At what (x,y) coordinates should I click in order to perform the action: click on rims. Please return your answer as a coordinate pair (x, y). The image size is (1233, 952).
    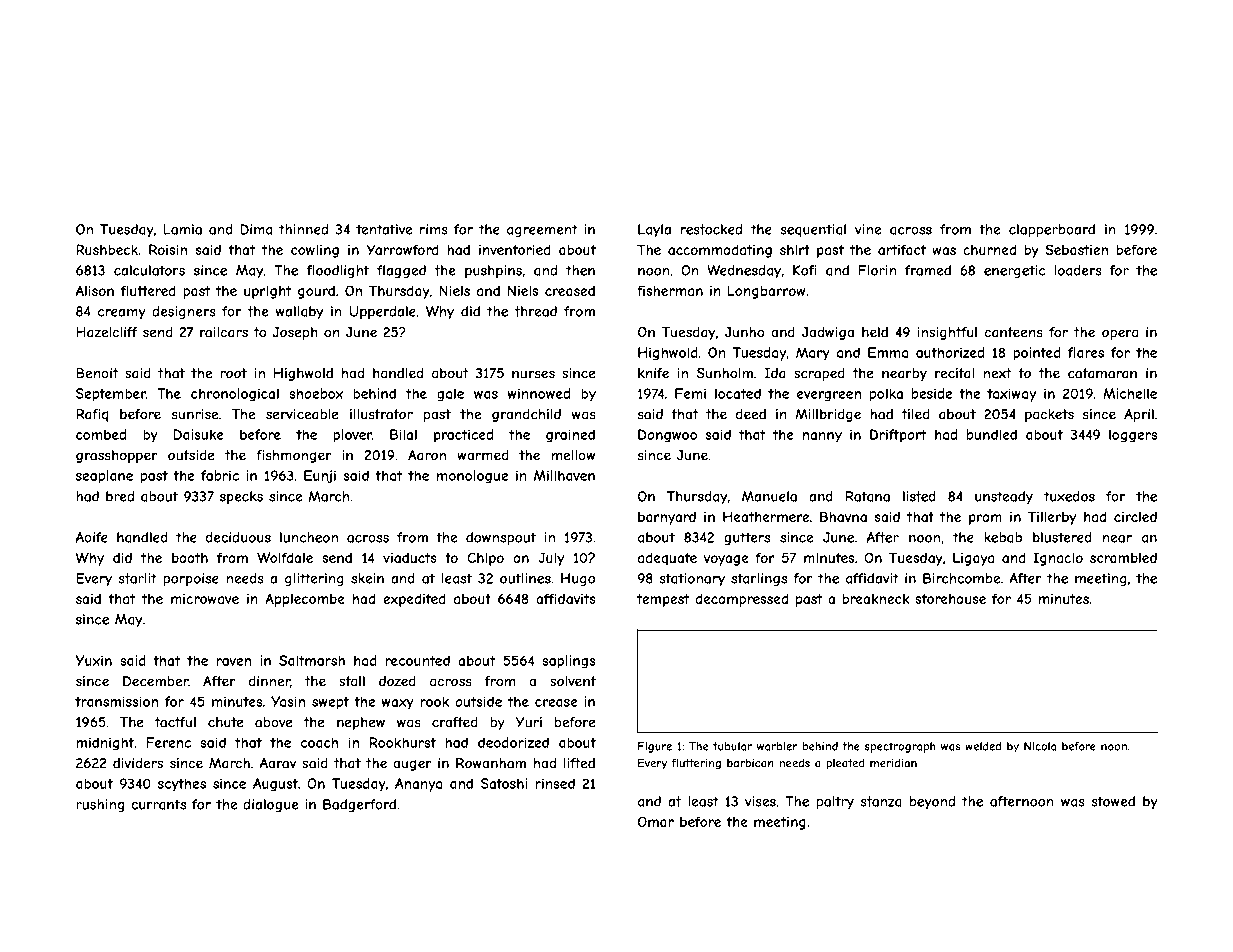
    Looking at the image, I should click on (434, 229).
